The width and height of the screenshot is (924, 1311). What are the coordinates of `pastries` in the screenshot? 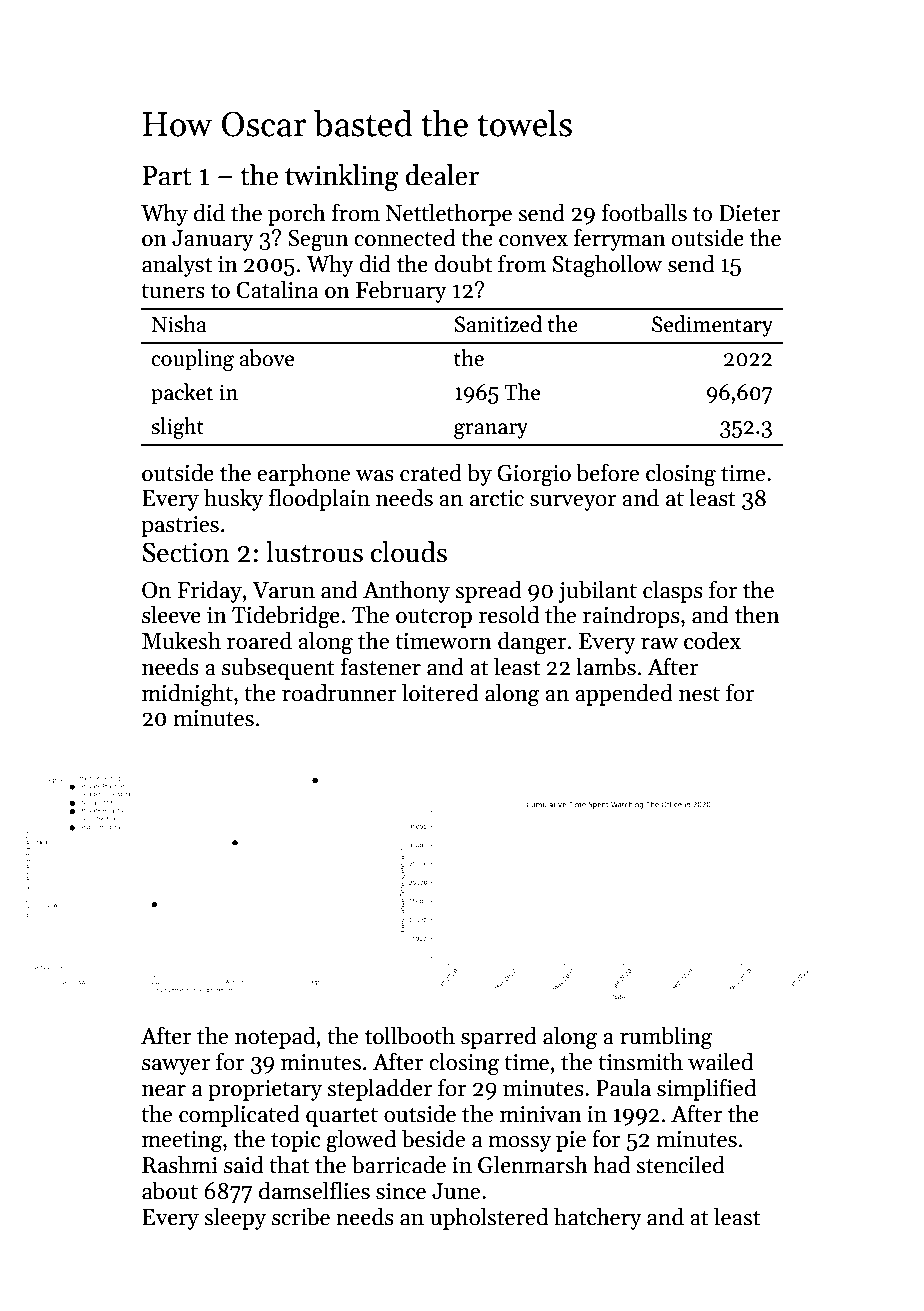 It's located at (180, 526).
